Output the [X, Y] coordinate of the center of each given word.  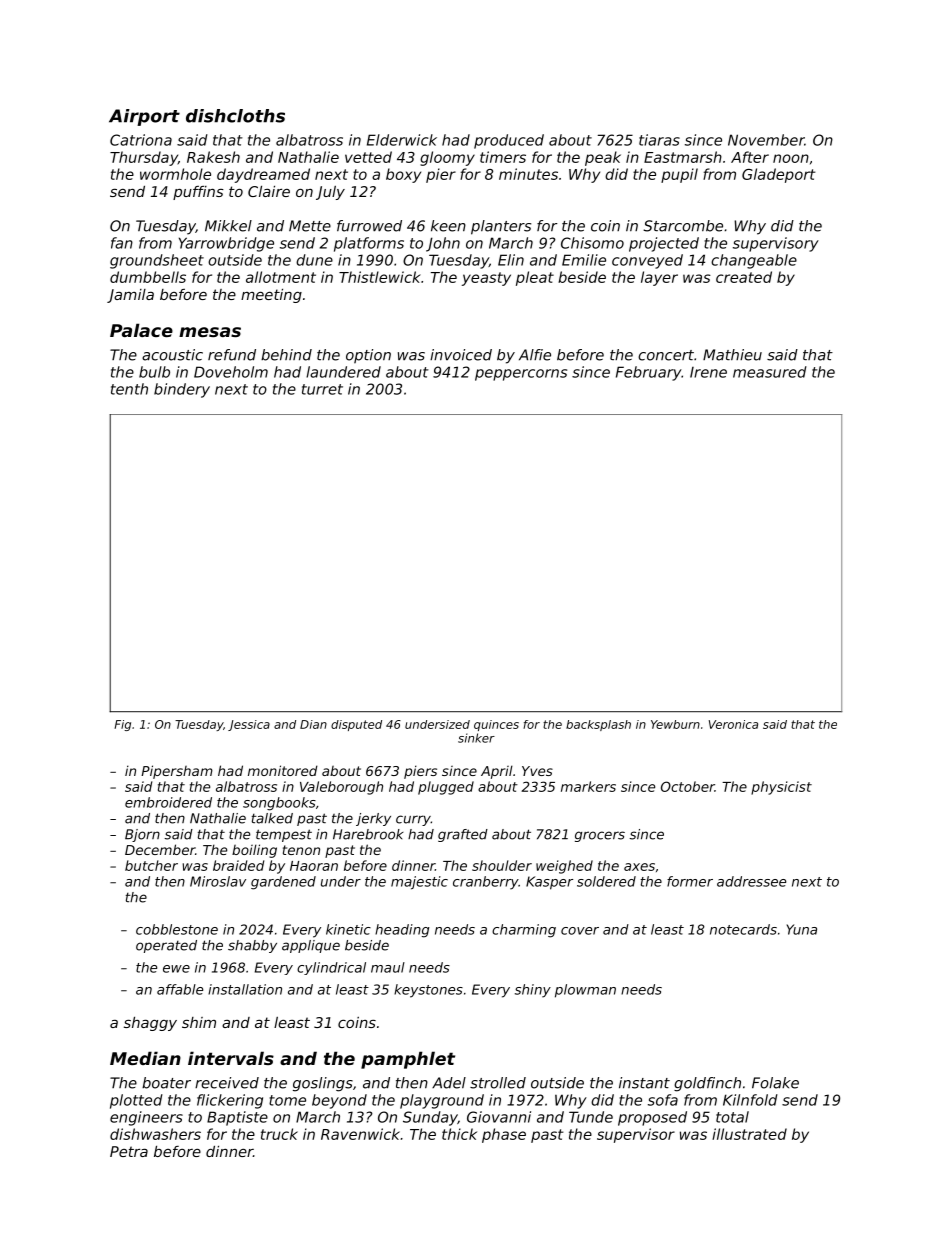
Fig [122, 725]
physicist [781, 788]
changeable [754, 261]
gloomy [447, 158]
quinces [496, 725]
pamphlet [408, 1060]
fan [122, 243]
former [690, 881]
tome [287, 1100]
